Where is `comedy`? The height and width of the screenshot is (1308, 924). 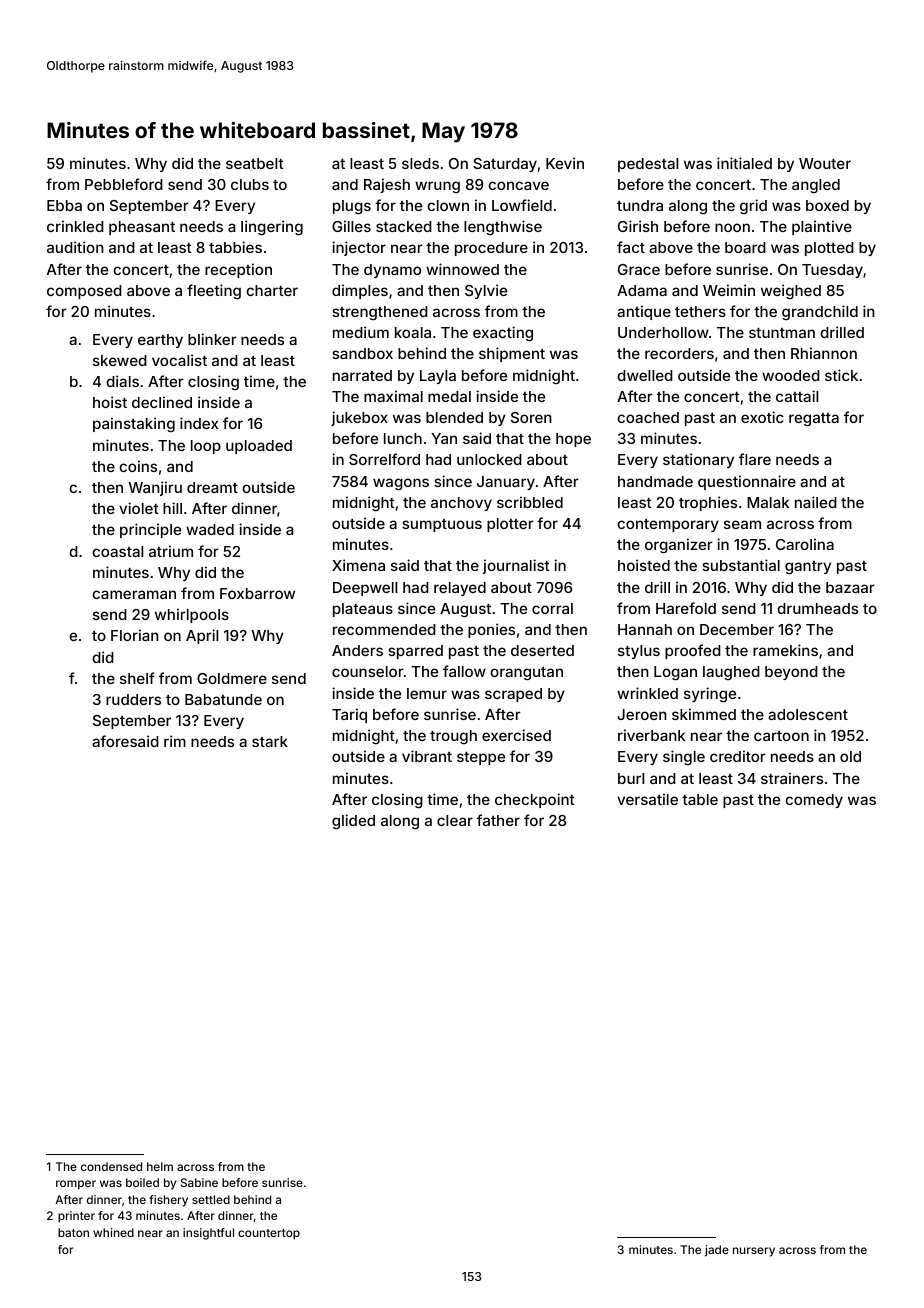 comedy is located at coordinates (814, 801).
